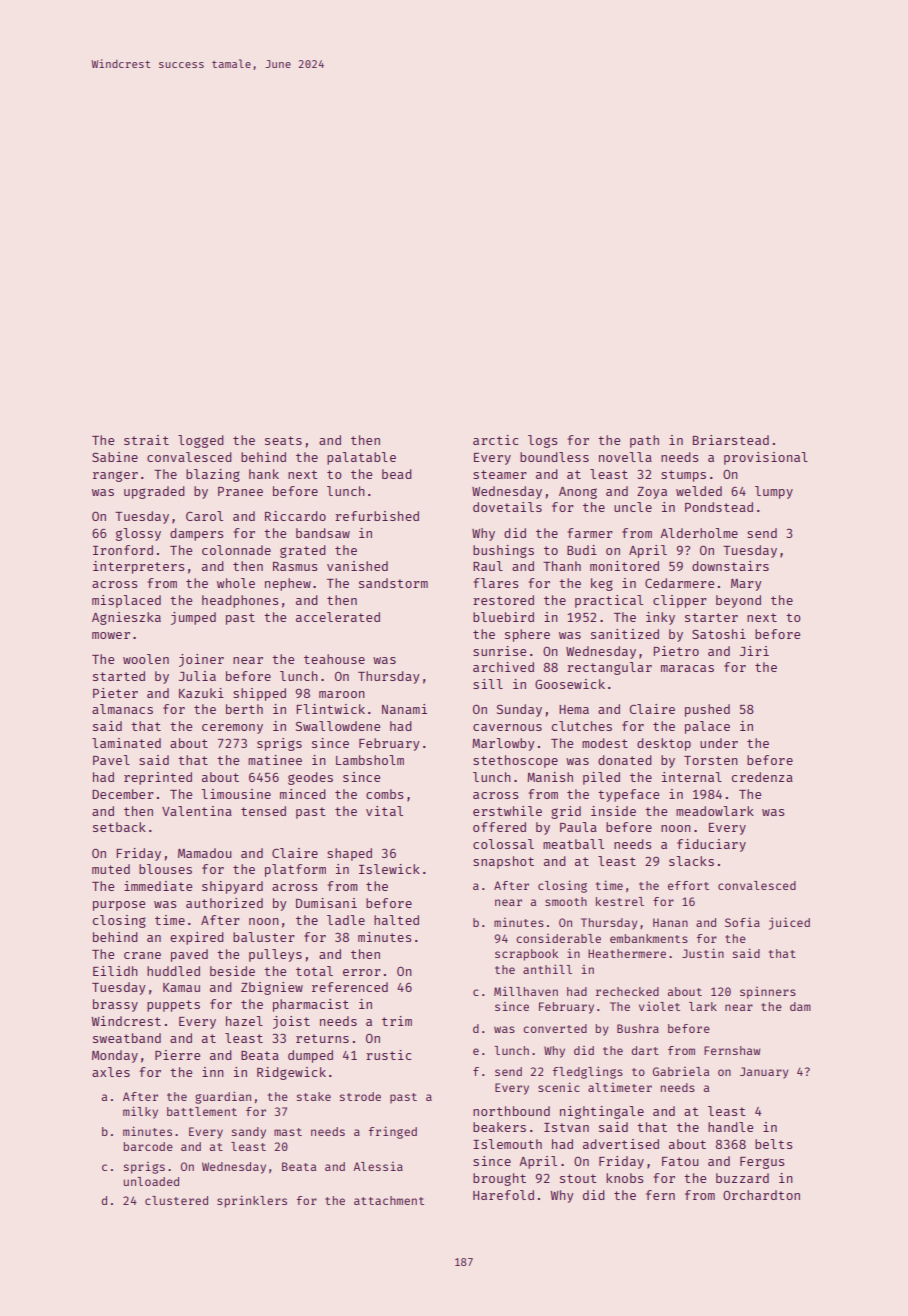 Image resolution: width=908 pixels, height=1316 pixels. Describe the element at coordinates (378, 1166) in the screenshot. I see `Alessia` at that location.
